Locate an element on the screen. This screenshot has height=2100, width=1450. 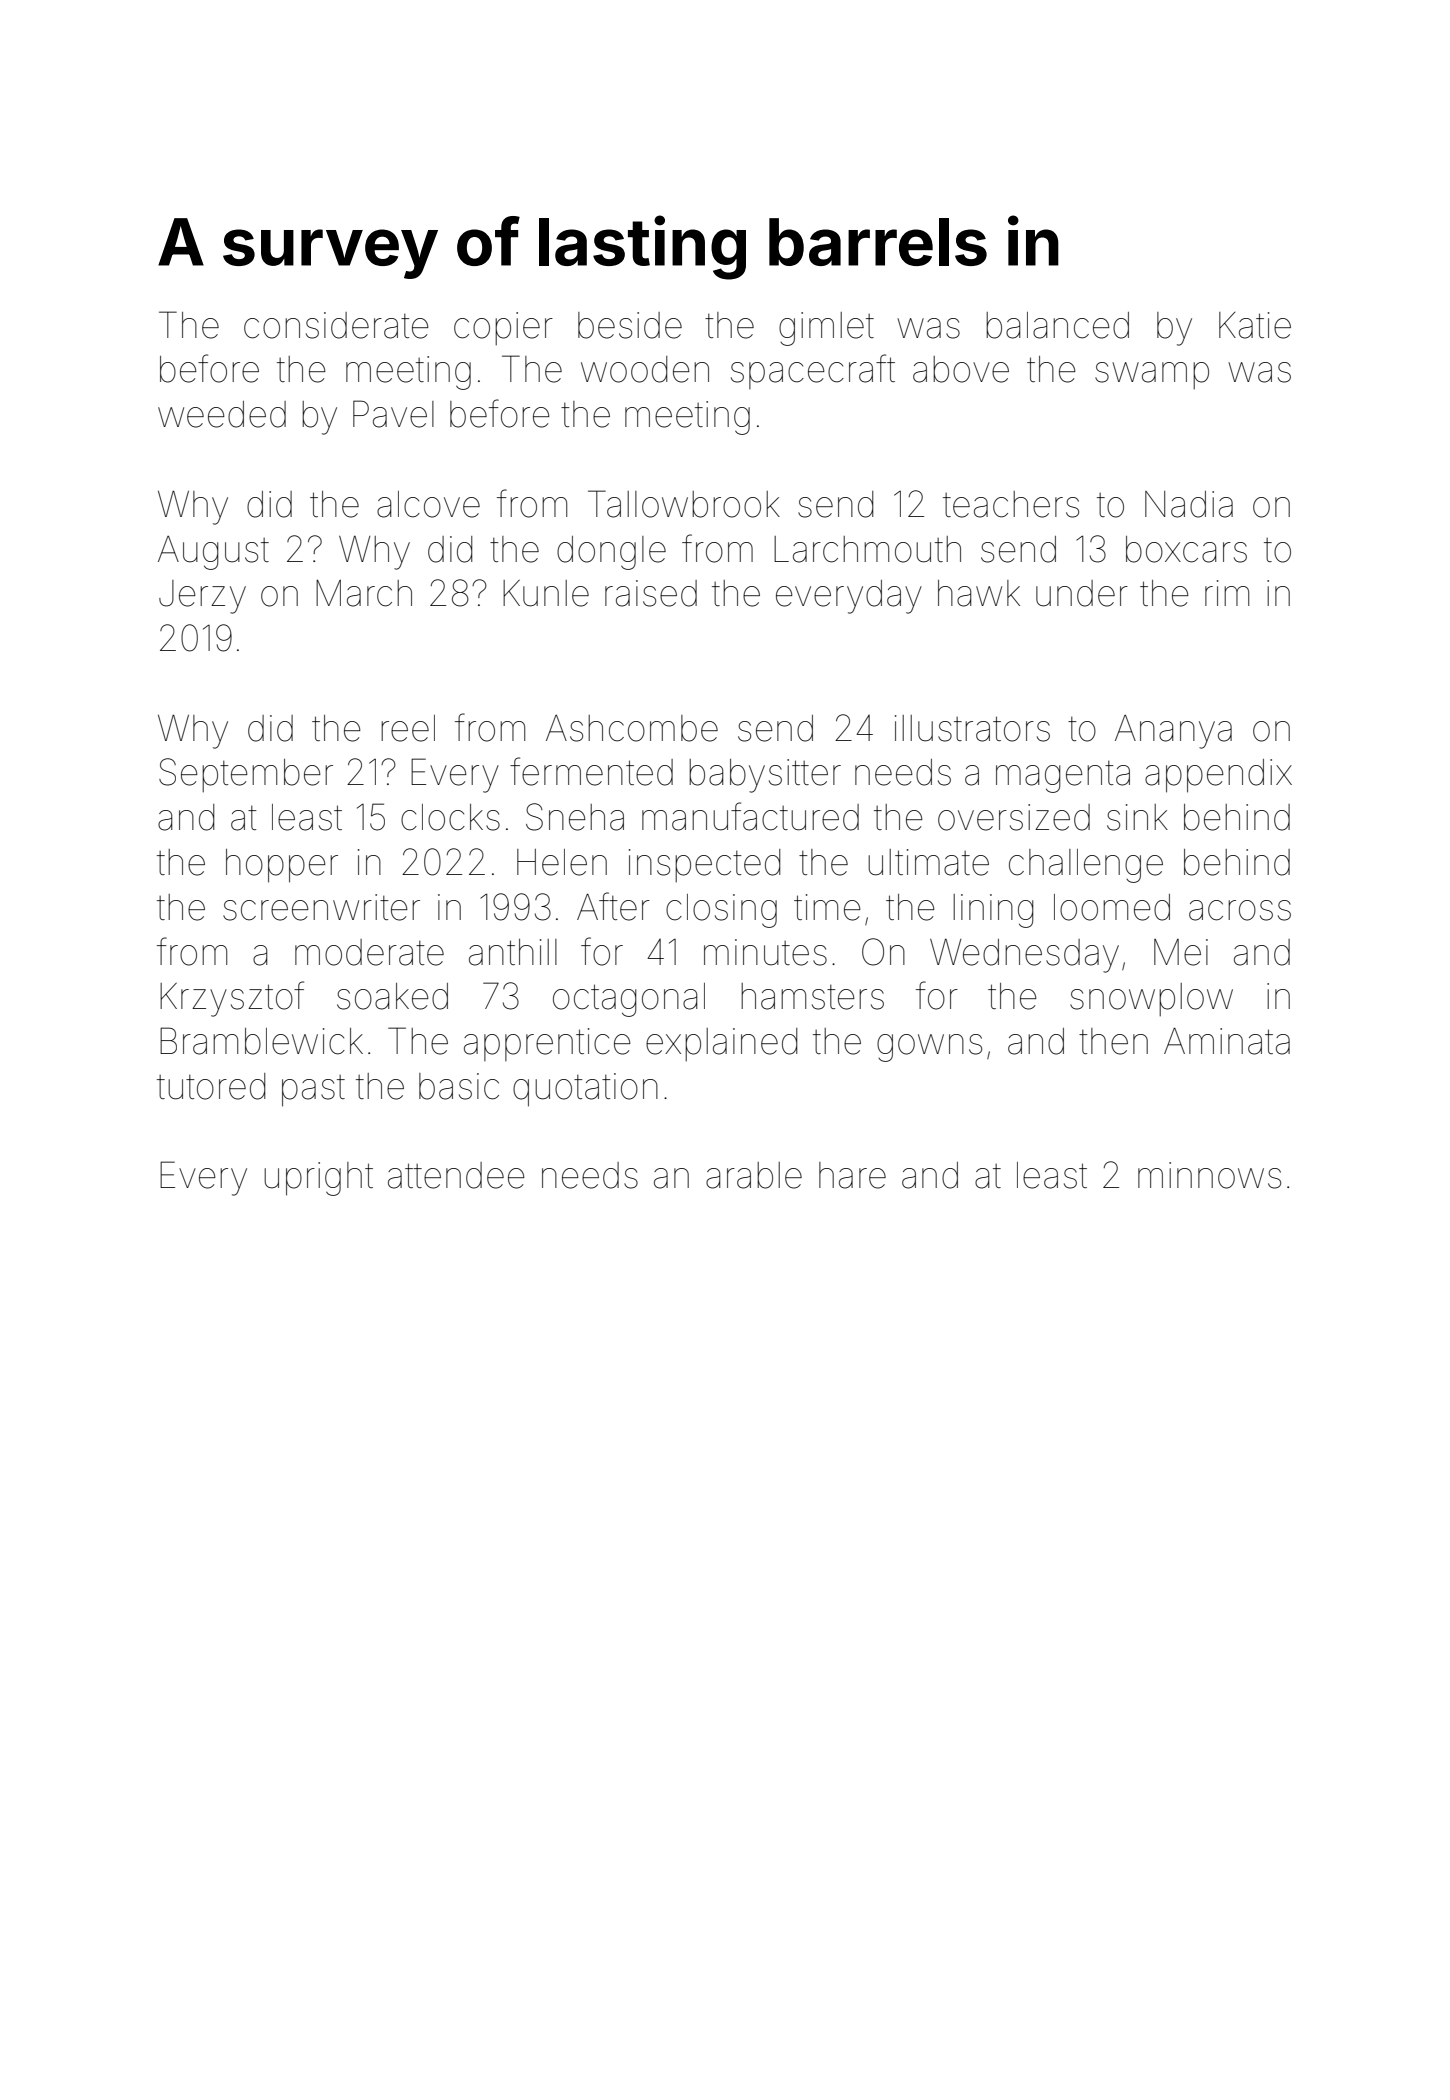
After is located at coordinates (613, 906).
